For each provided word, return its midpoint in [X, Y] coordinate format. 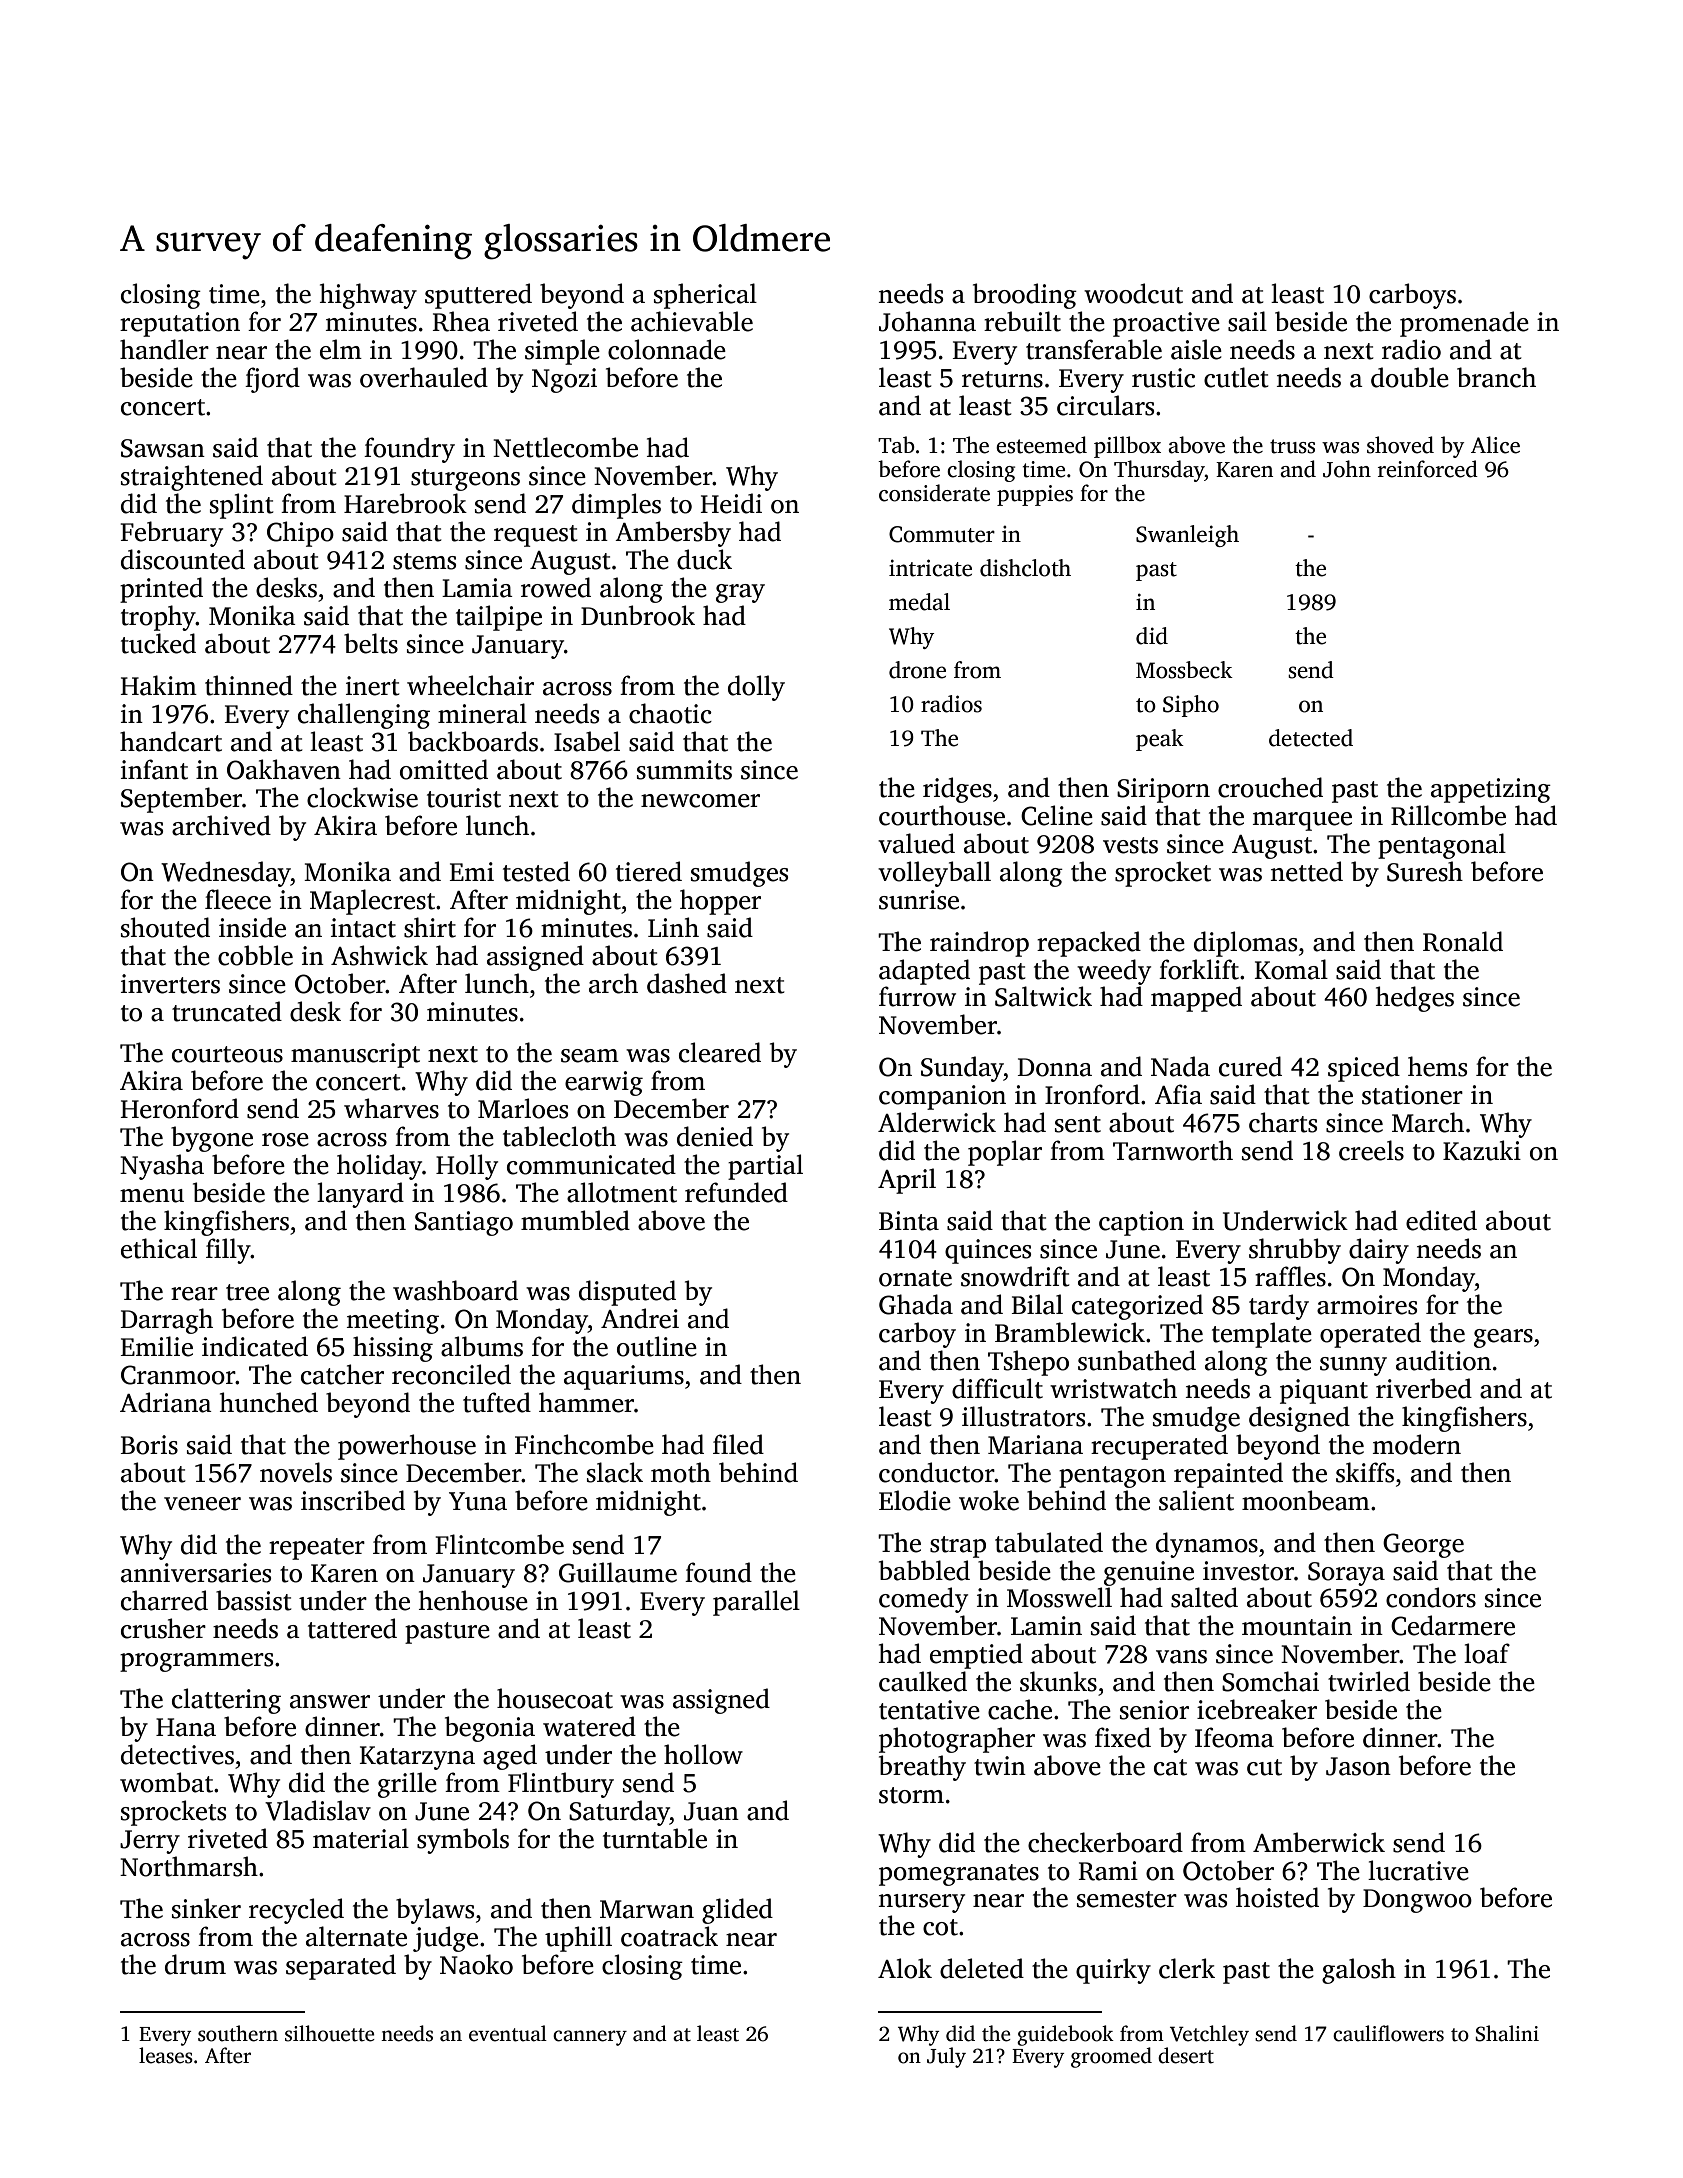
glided [737, 1911]
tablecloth [559, 1136]
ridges [957, 790]
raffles [1290, 1276]
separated [341, 1967]
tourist [464, 798]
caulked [923, 1681]
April [907, 1181]
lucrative [1418, 1870]
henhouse [473, 1600]
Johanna [927, 321]
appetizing [1491, 790]
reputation [180, 324]
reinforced [1428, 469]
